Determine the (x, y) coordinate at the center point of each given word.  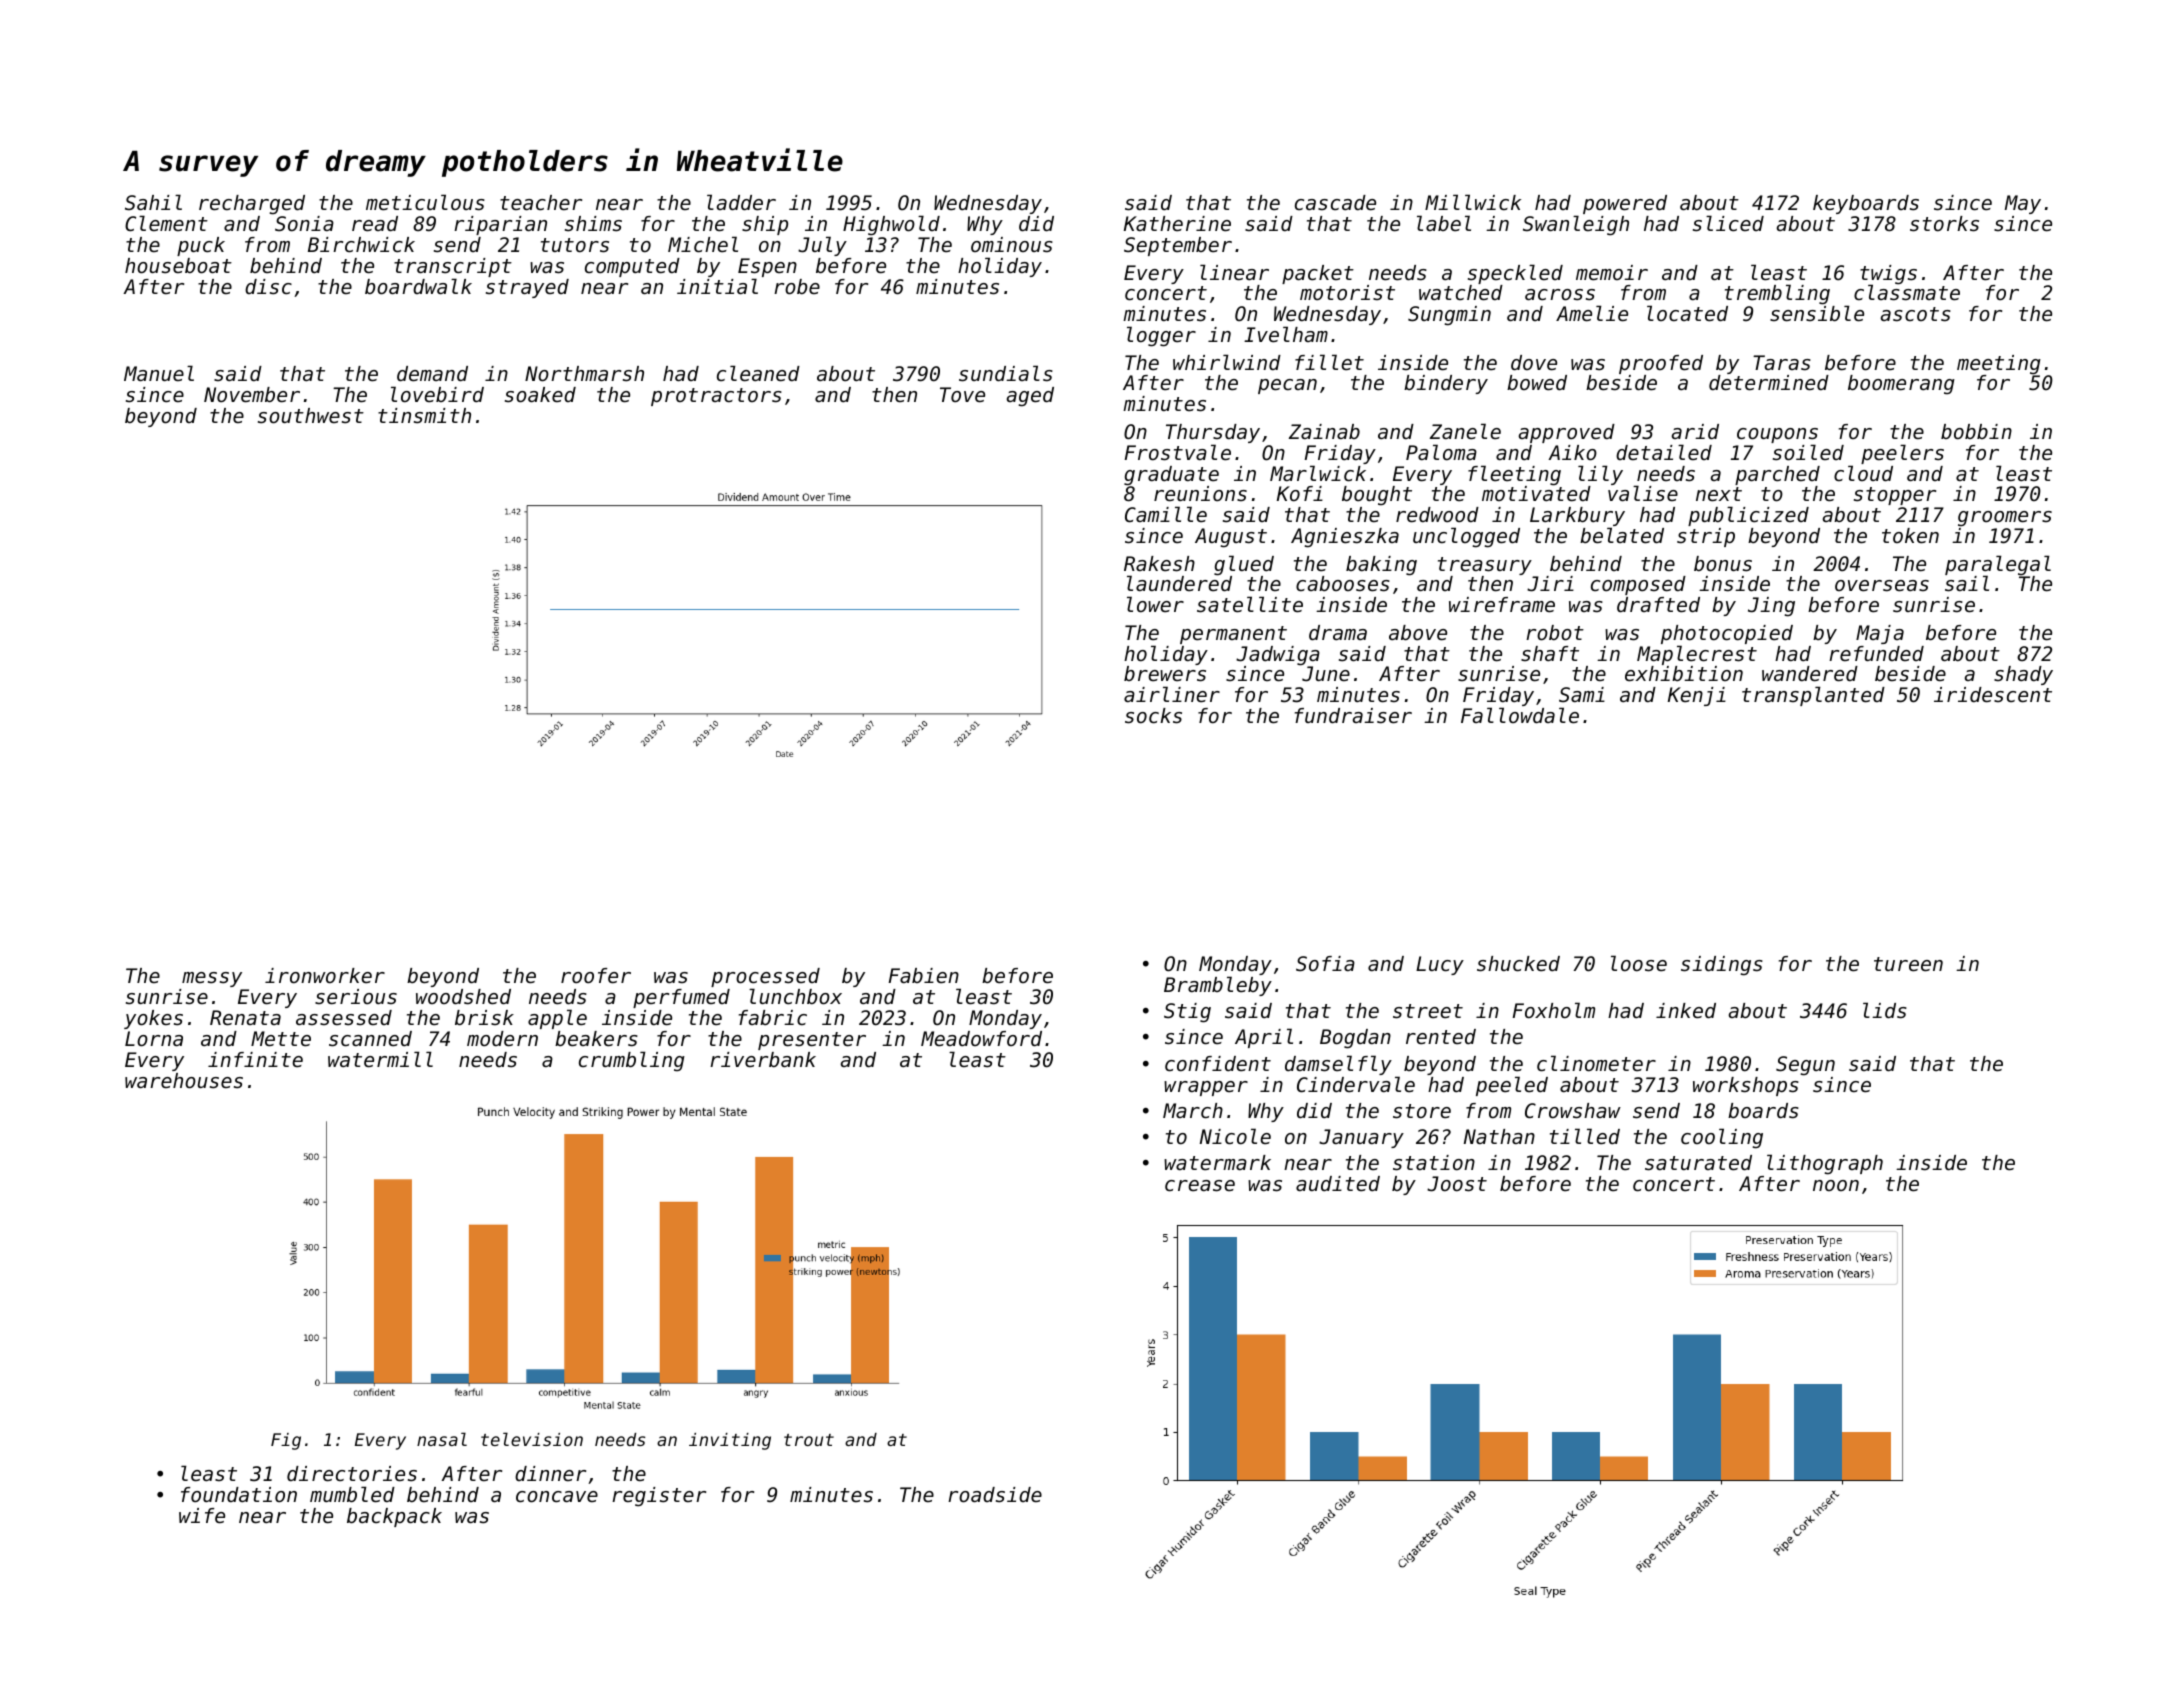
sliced (1728, 223)
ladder (741, 202)
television (532, 1439)
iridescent (1993, 695)
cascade (1335, 203)
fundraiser (1353, 716)
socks (1153, 716)
